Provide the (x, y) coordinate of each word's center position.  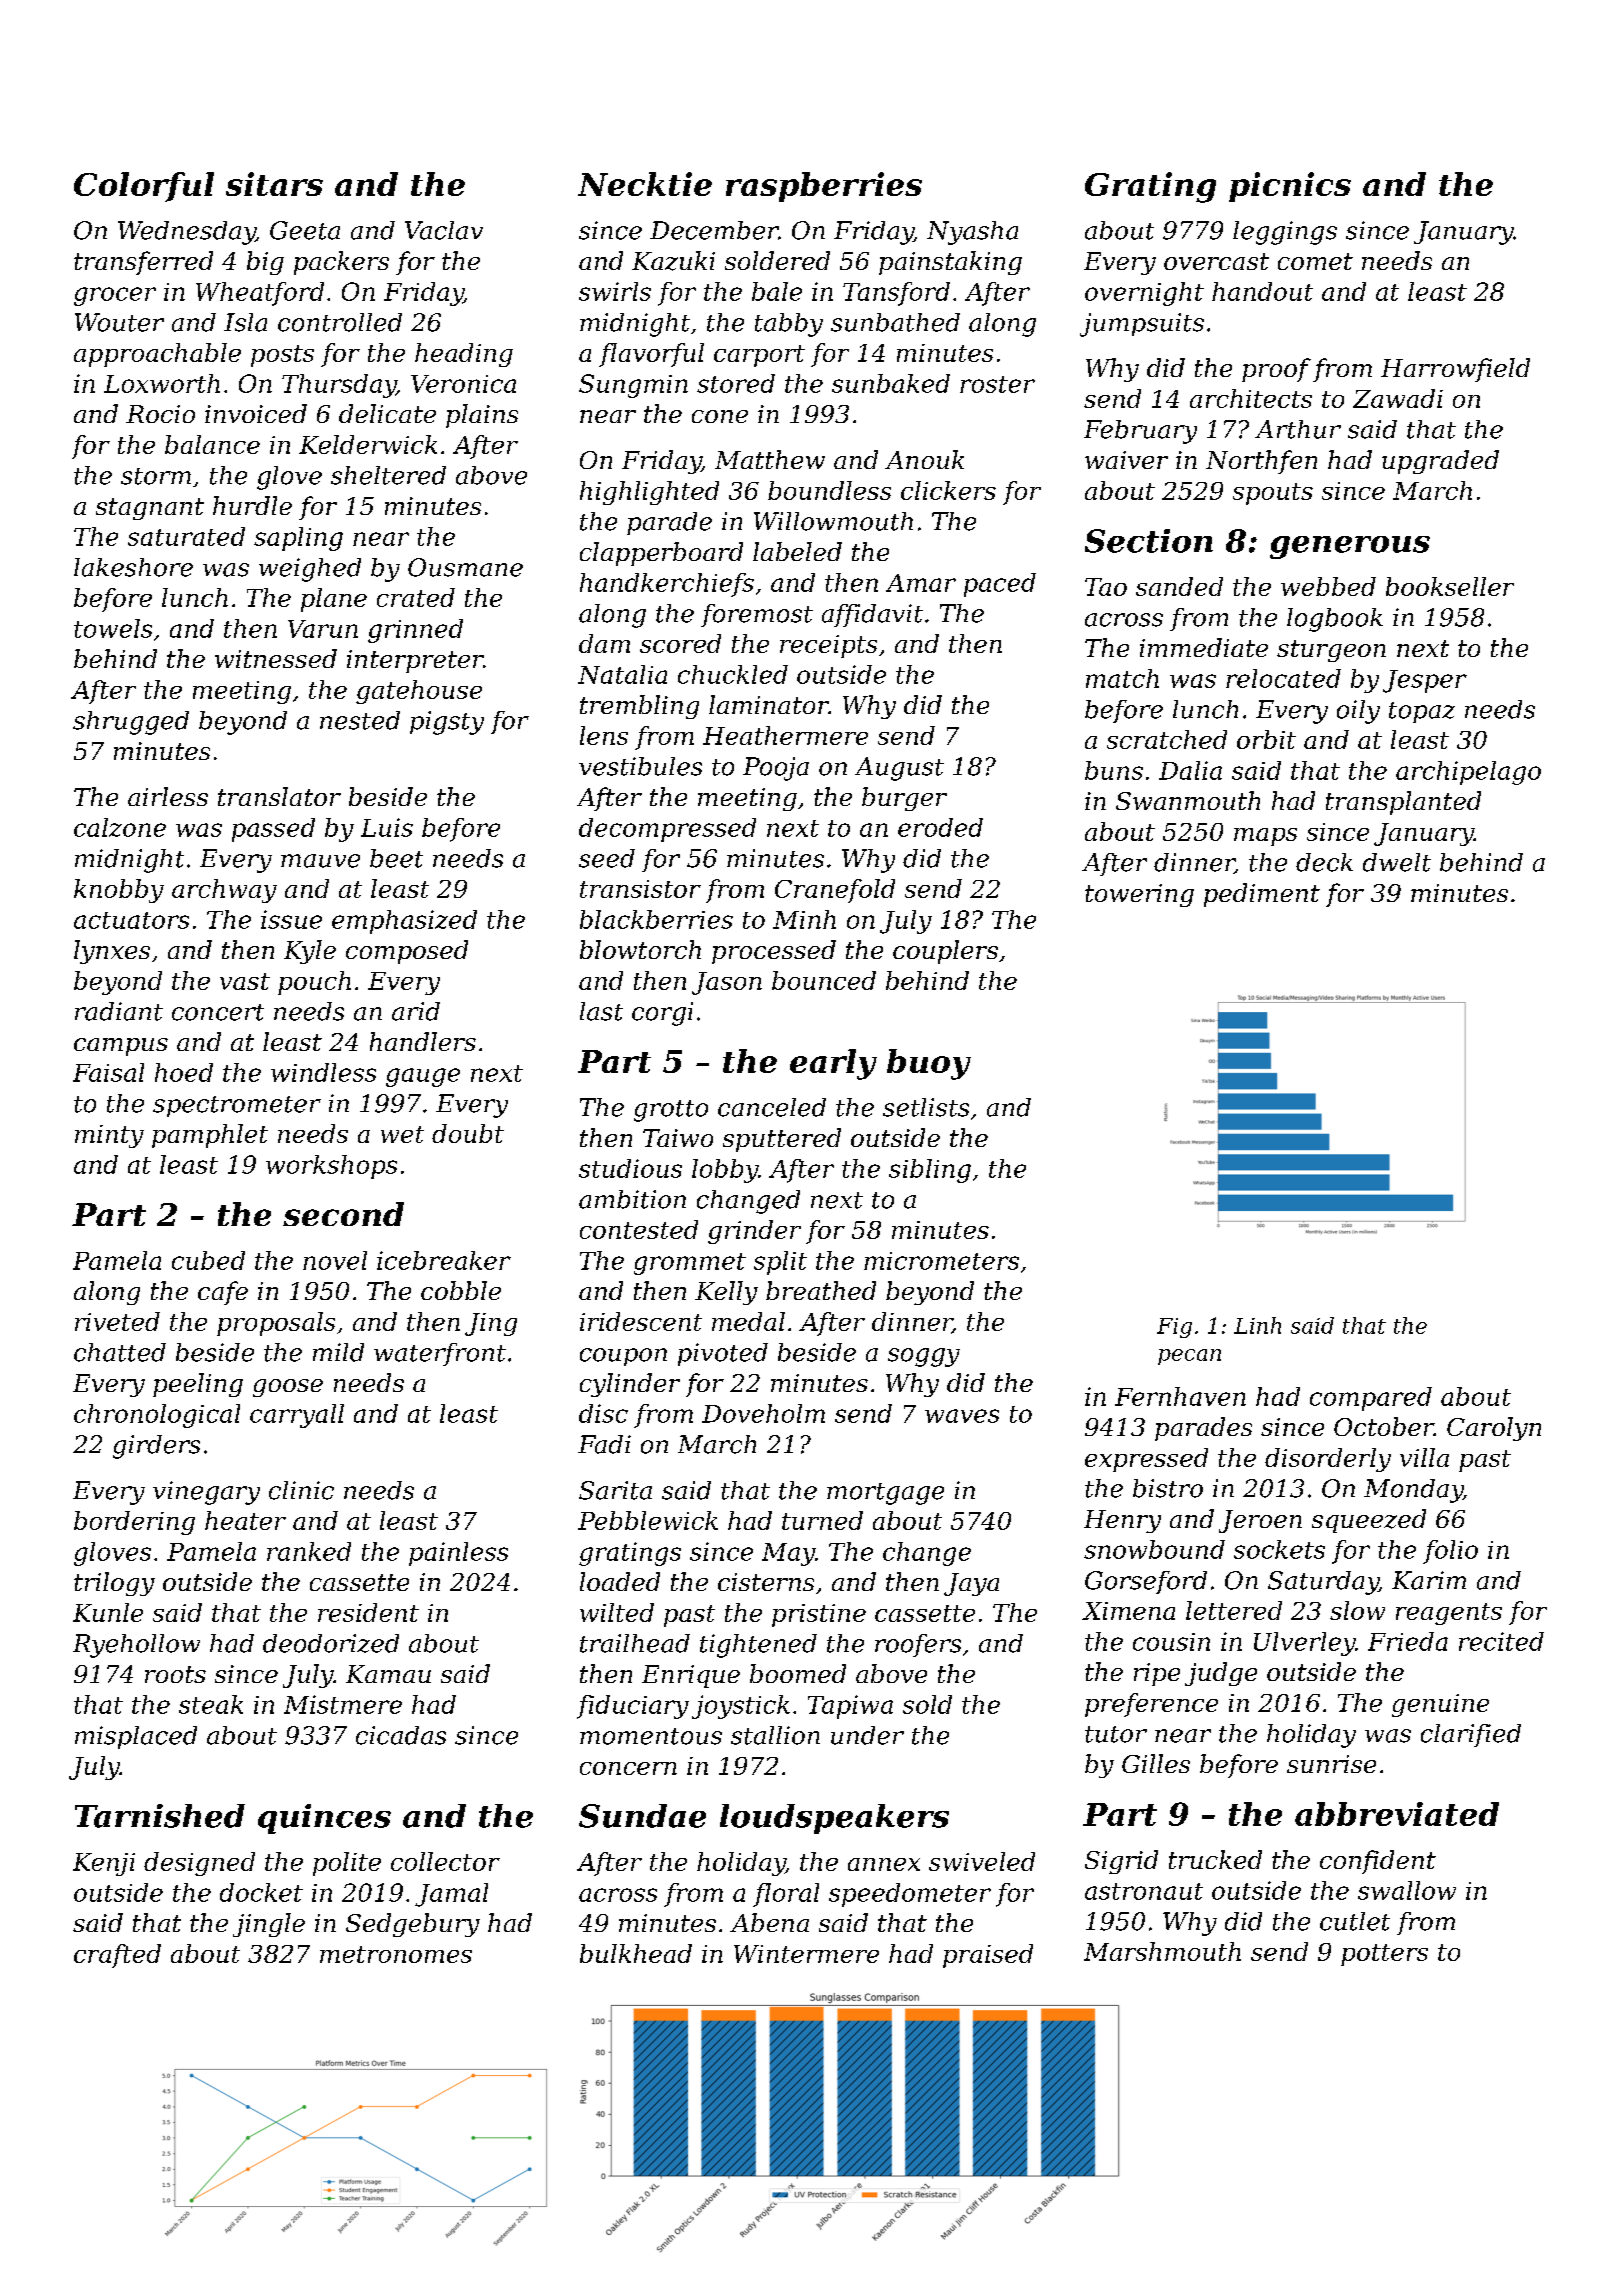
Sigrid (1121, 1862)
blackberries (656, 919)
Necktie (645, 184)
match (1122, 678)
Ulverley (1304, 1644)
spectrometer (237, 1106)
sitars (274, 184)
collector (445, 1861)
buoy (929, 1064)
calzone (120, 827)
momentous (651, 1736)
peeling (198, 1385)
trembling (639, 707)
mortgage (885, 1494)
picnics (1290, 187)
